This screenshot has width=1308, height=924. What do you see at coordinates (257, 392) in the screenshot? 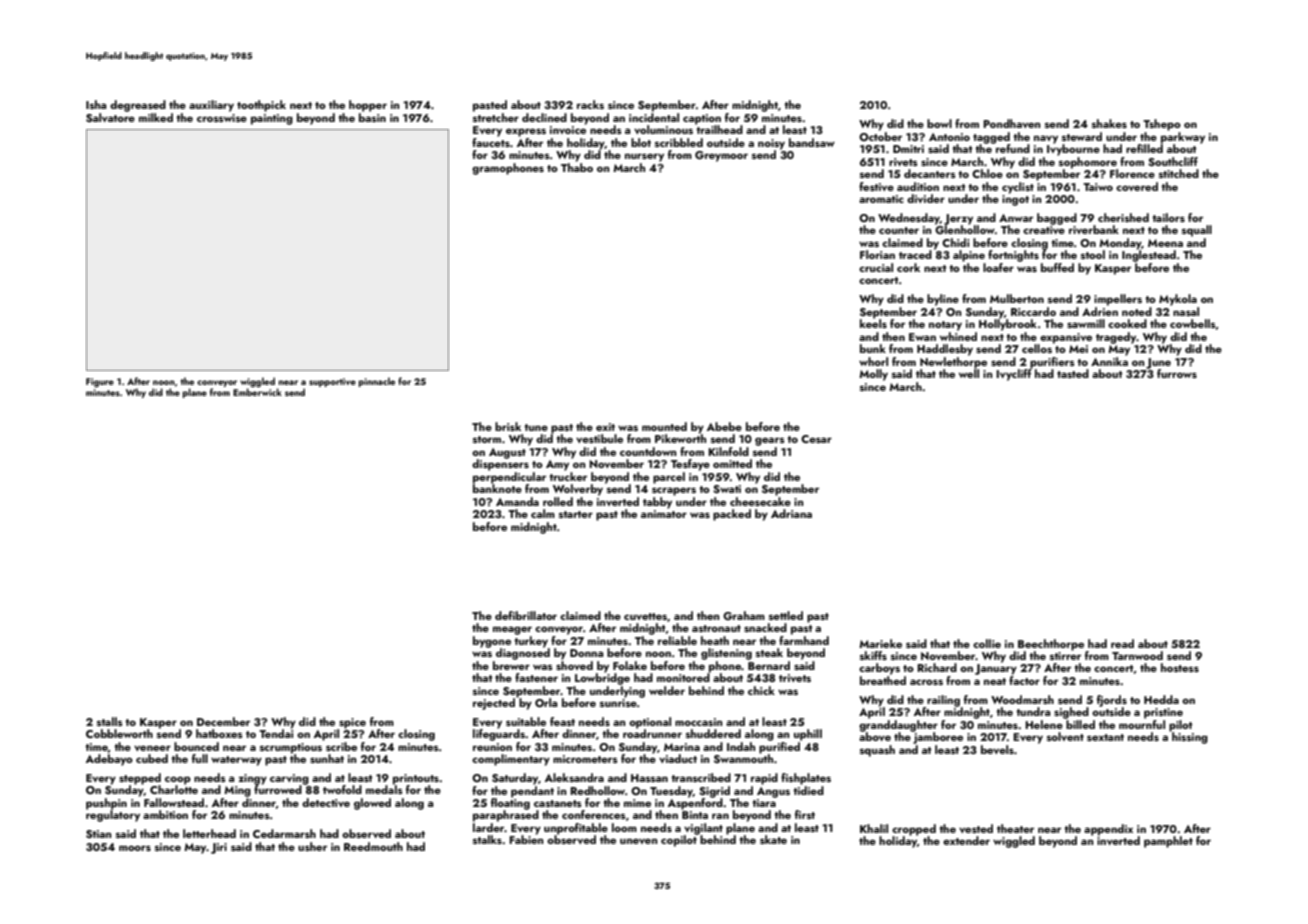
I see `Emberwick` at bounding box center [257, 392].
